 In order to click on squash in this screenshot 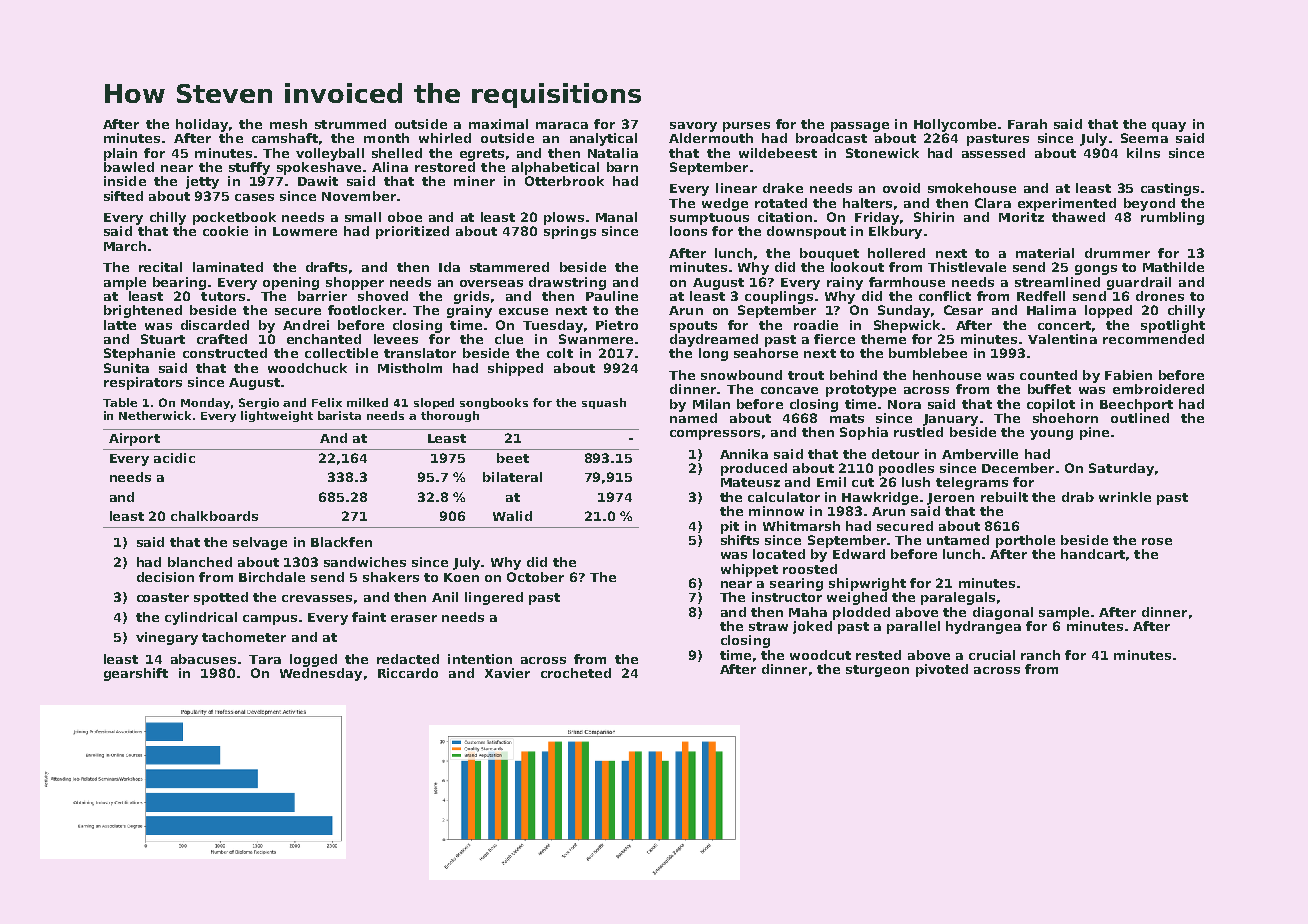, I will do `click(604, 403)`.
